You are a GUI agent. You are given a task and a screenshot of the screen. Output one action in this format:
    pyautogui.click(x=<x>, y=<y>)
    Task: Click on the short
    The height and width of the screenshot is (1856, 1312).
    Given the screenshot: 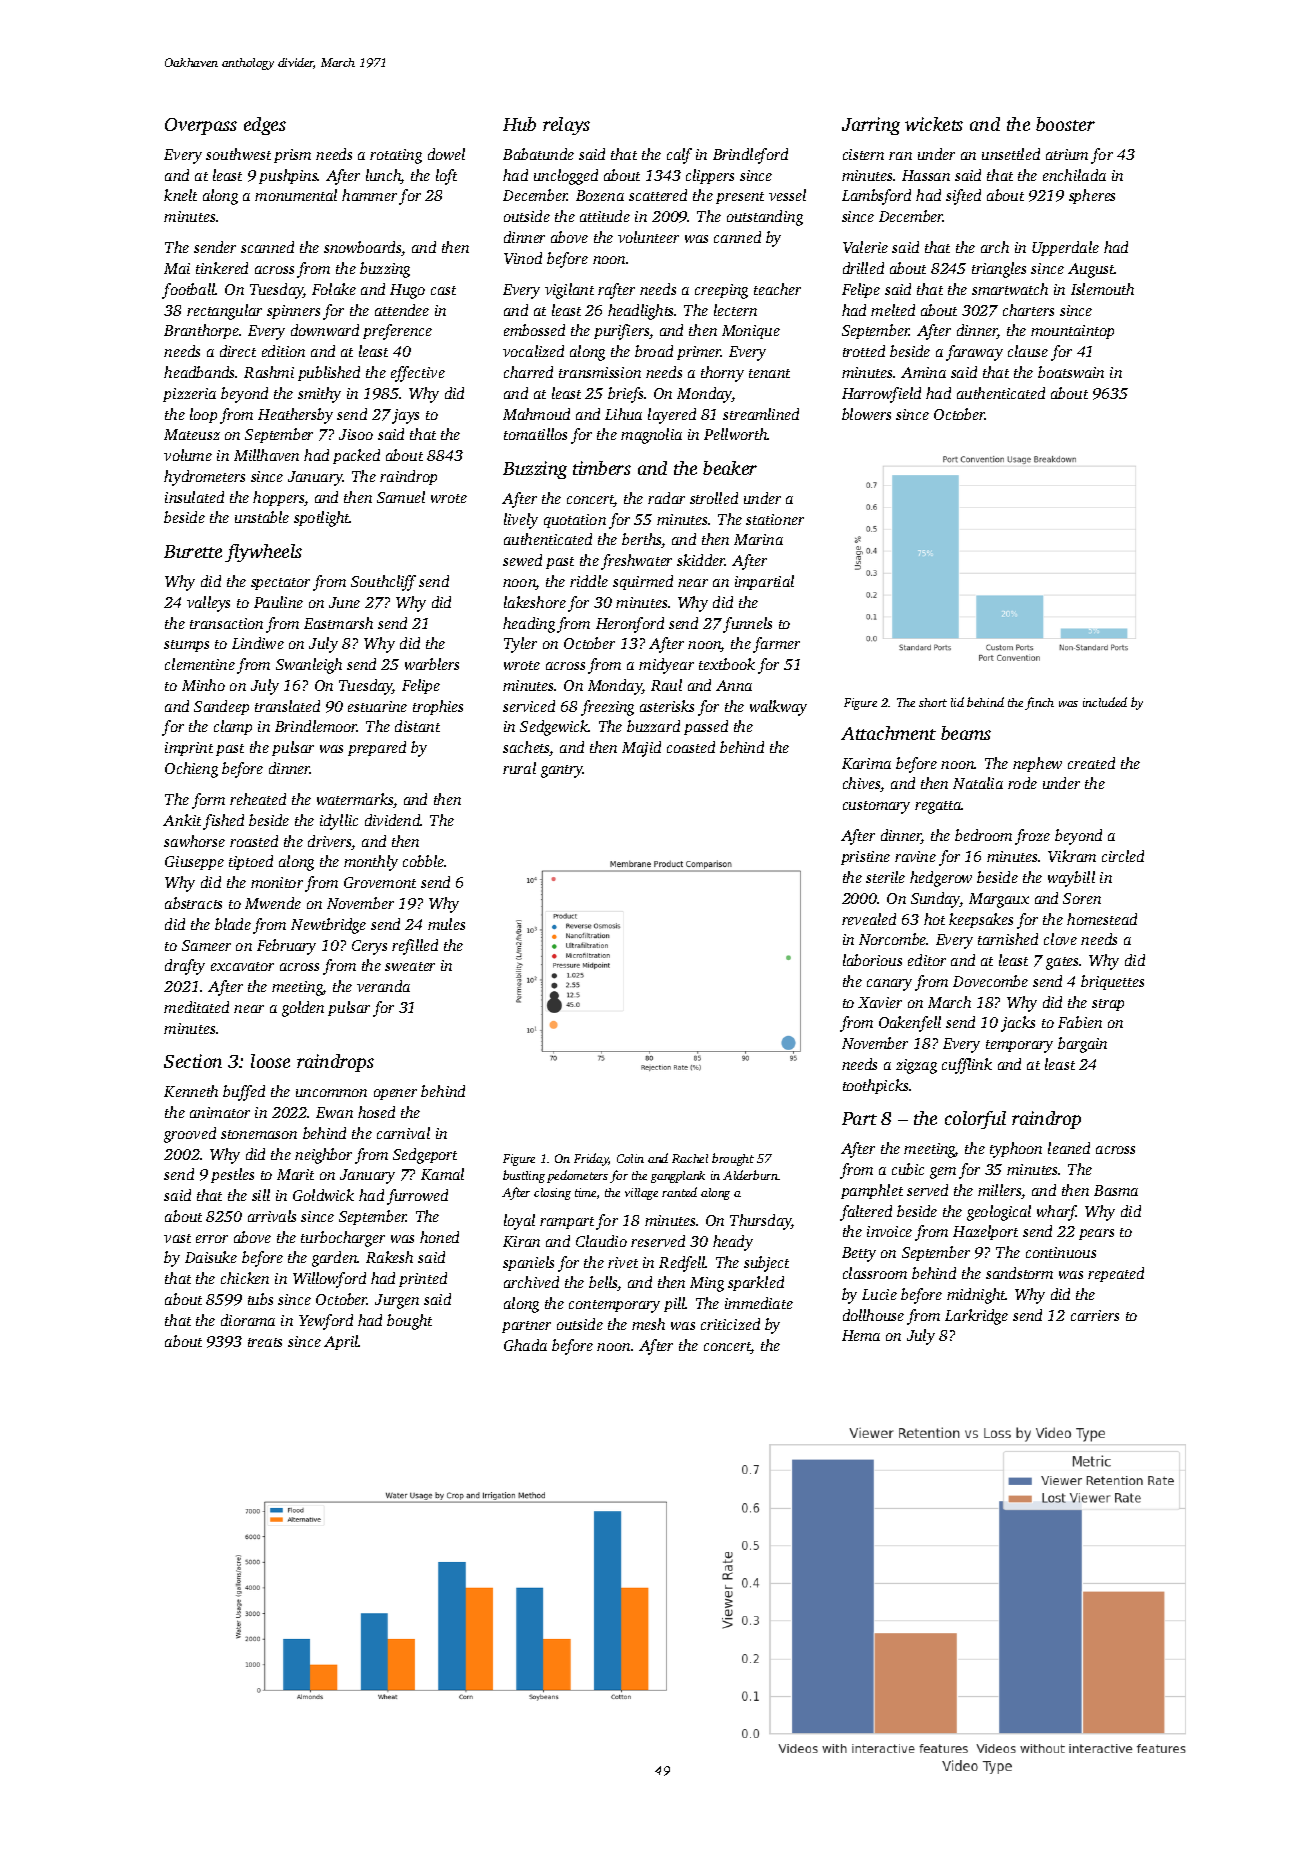 What is the action you would take?
    pyautogui.click(x=933, y=702)
